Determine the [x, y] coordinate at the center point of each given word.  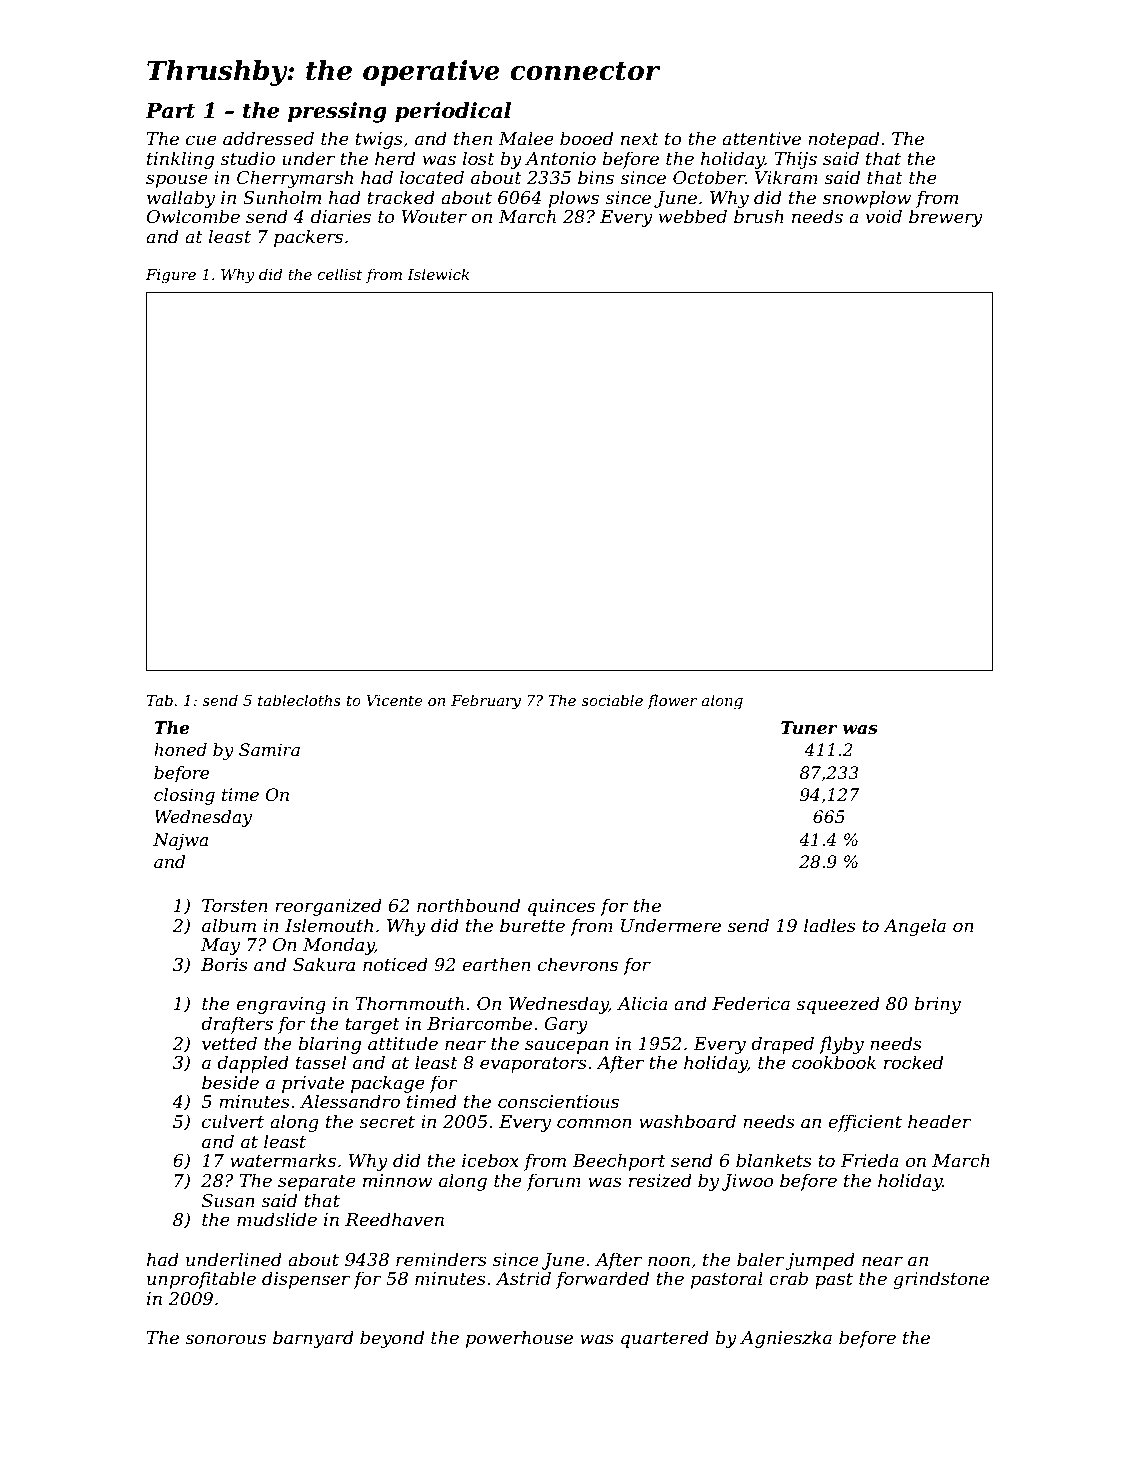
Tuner [809, 728]
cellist [340, 274]
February [486, 702]
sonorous [225, 1339]
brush [759, 216]
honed [180, 750]
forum [553, 1182]
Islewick [438, 274]
